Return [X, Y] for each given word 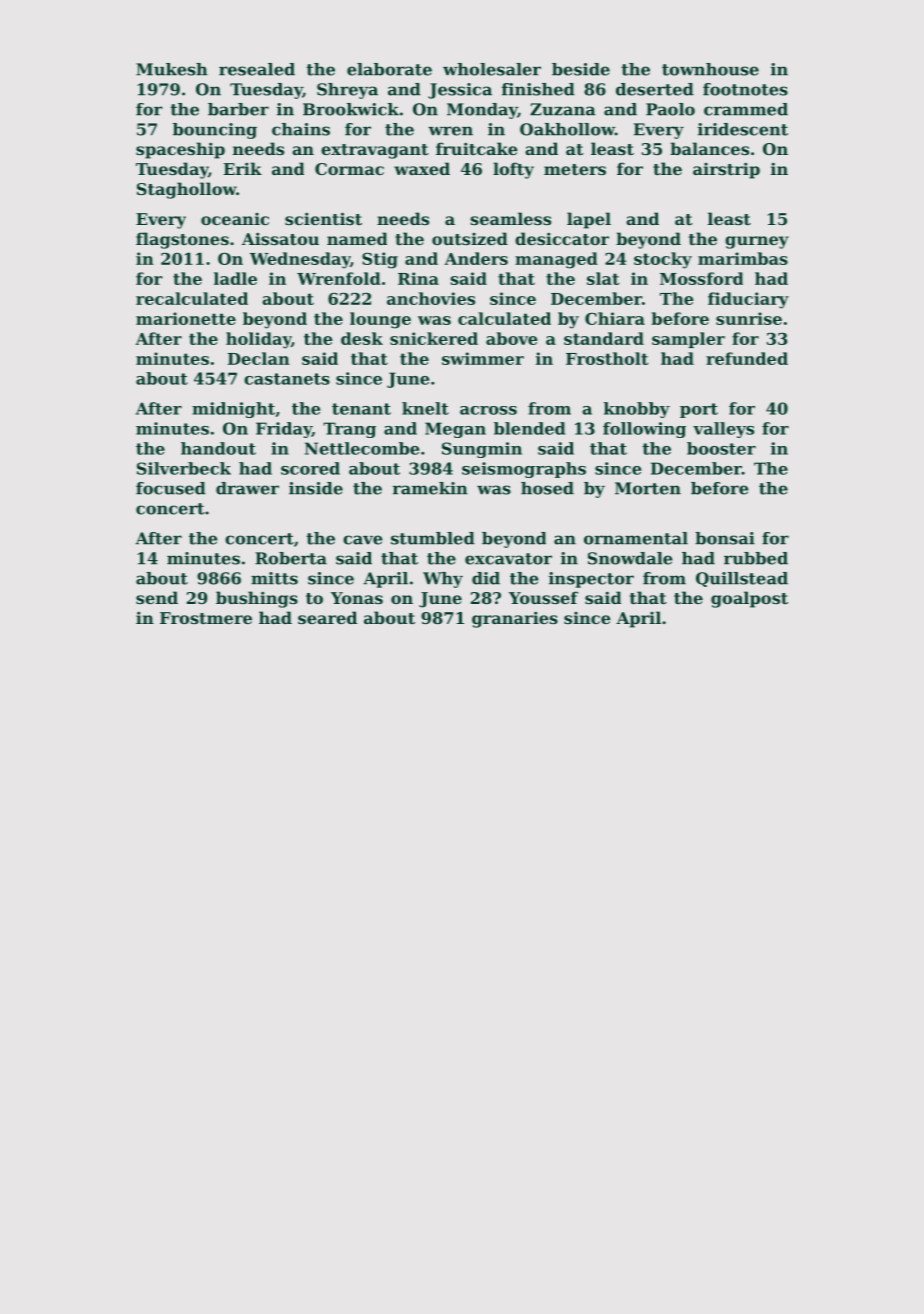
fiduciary [748, 300]
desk [362, 338]
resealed [257, 69]
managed [556, 260]
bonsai [725, 538]
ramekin [430, 488]
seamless [511, 218]
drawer [247, 488]
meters [575, 169]
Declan [259, 358]
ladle [235, 278]
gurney [757, 242]
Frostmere [206, 618]
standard [604, 338]
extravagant [375, 151]
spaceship [180, 150]
